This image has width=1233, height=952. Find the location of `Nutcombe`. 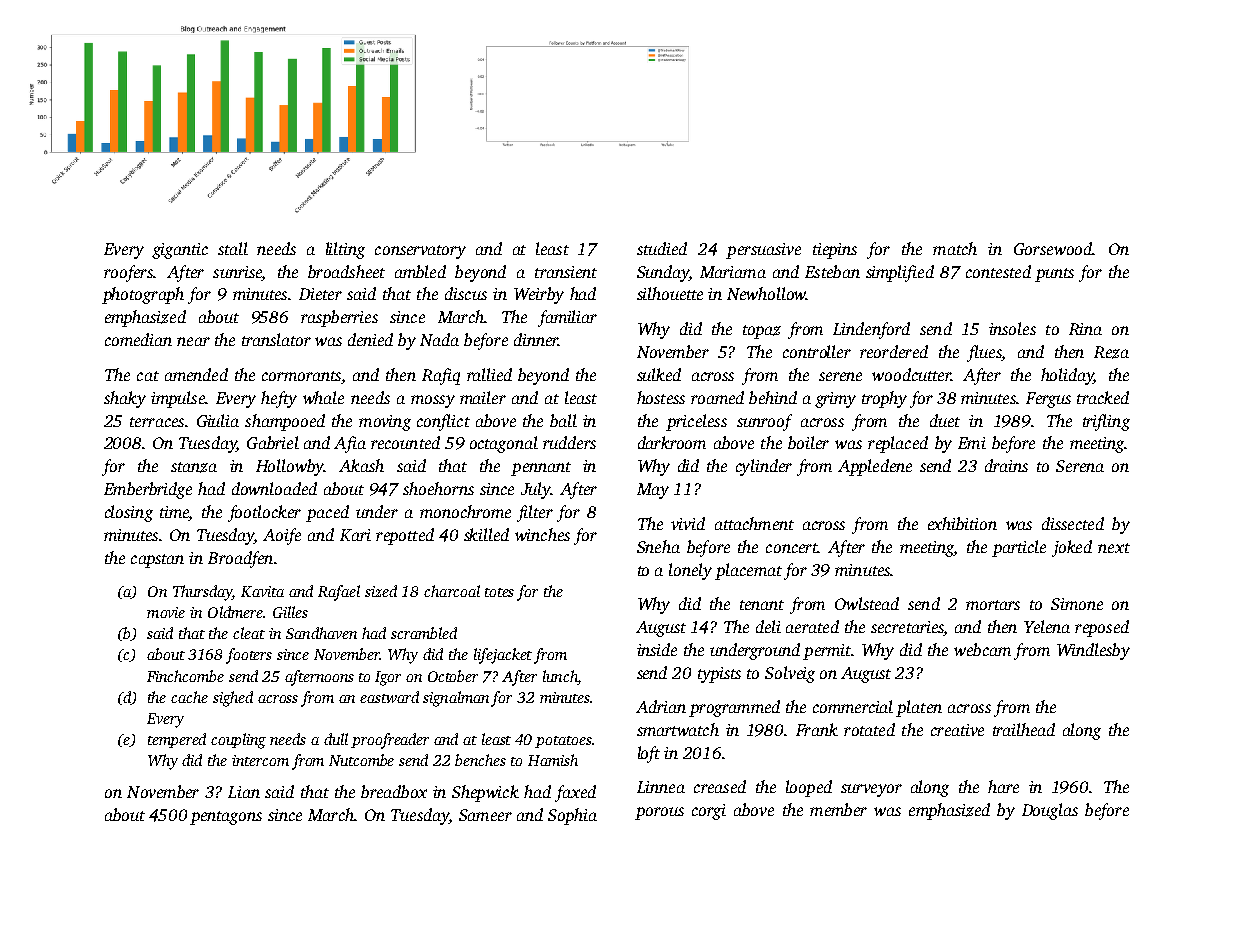

Nutcombe is located at coordinates (361, 760).
